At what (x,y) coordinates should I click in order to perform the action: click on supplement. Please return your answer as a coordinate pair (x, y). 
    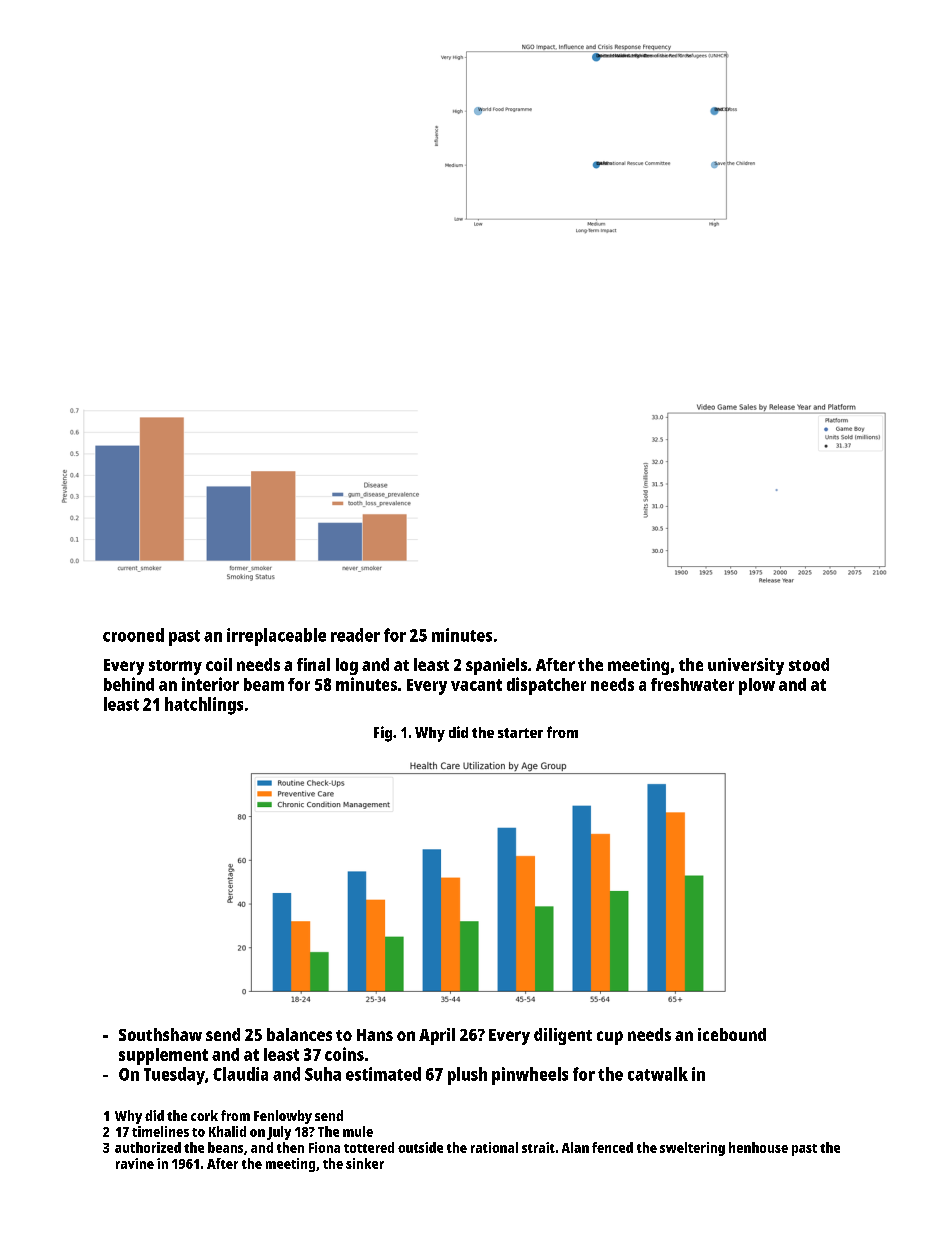
    Looking at the image, I should click on (163, 1056).
